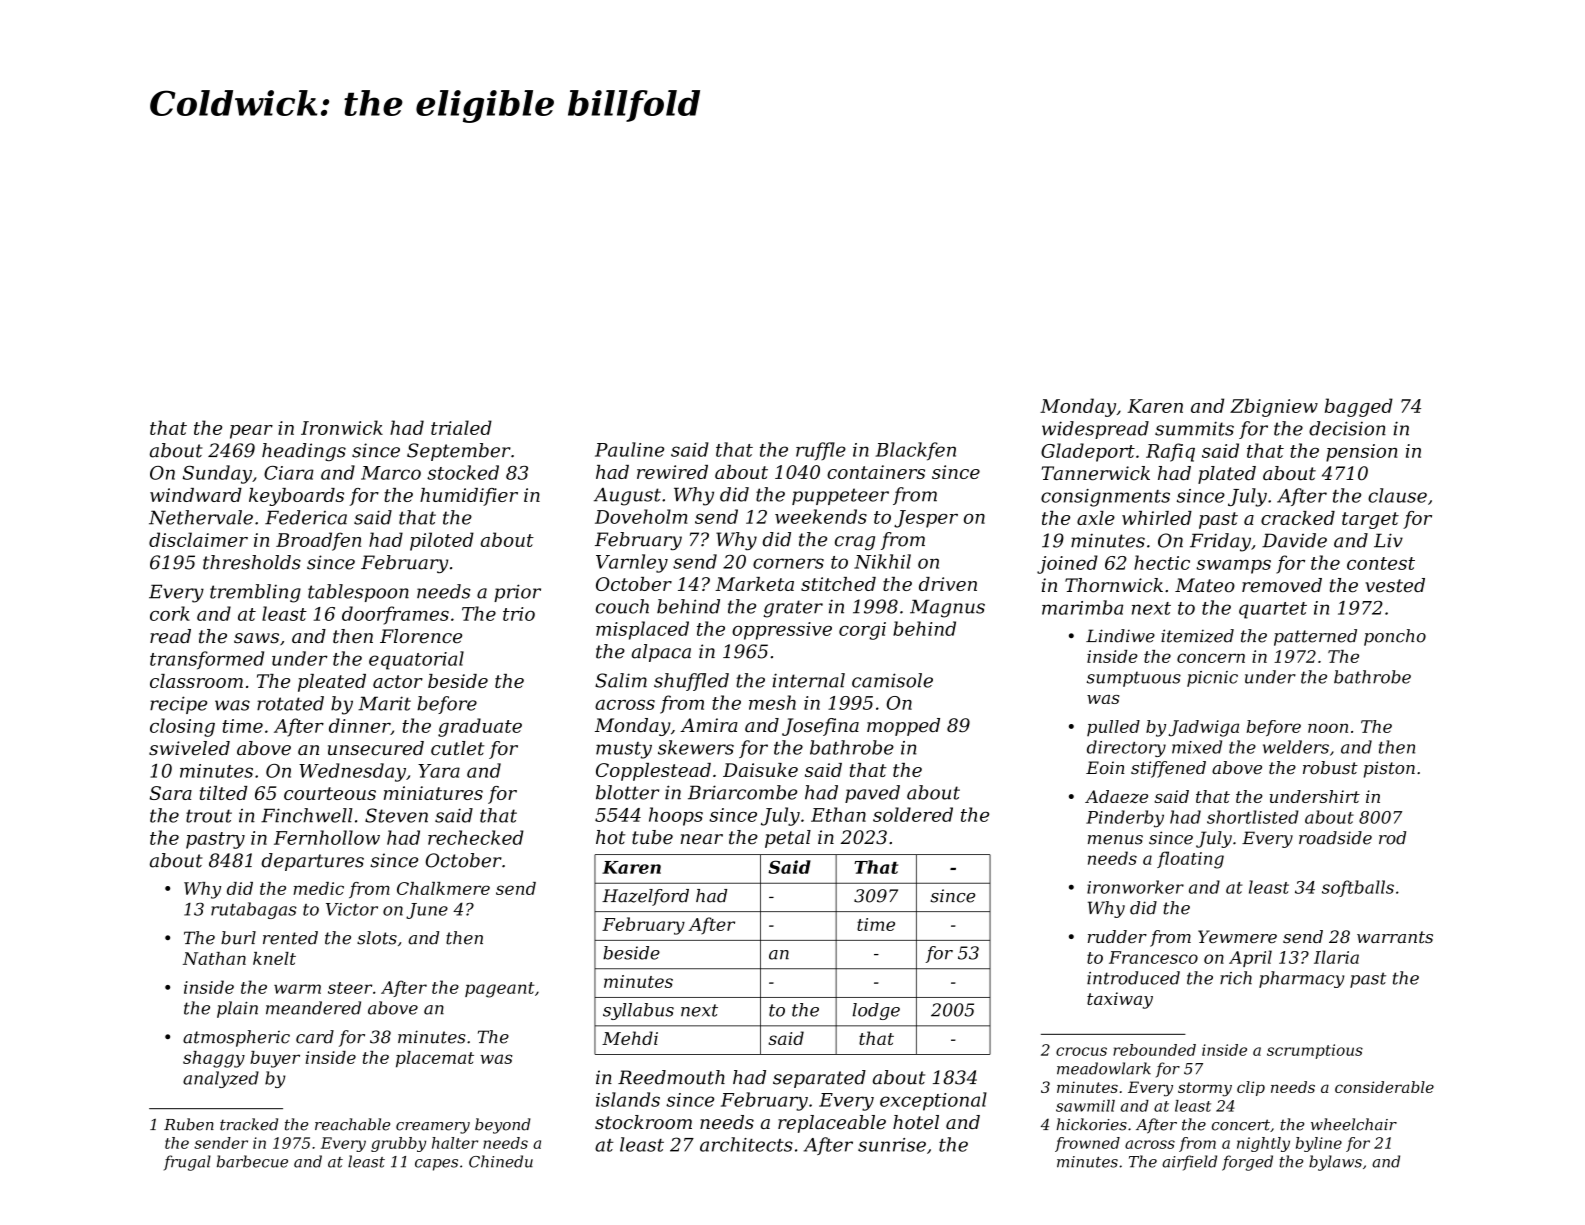  I want to click on trembling, so click(255, 593).
